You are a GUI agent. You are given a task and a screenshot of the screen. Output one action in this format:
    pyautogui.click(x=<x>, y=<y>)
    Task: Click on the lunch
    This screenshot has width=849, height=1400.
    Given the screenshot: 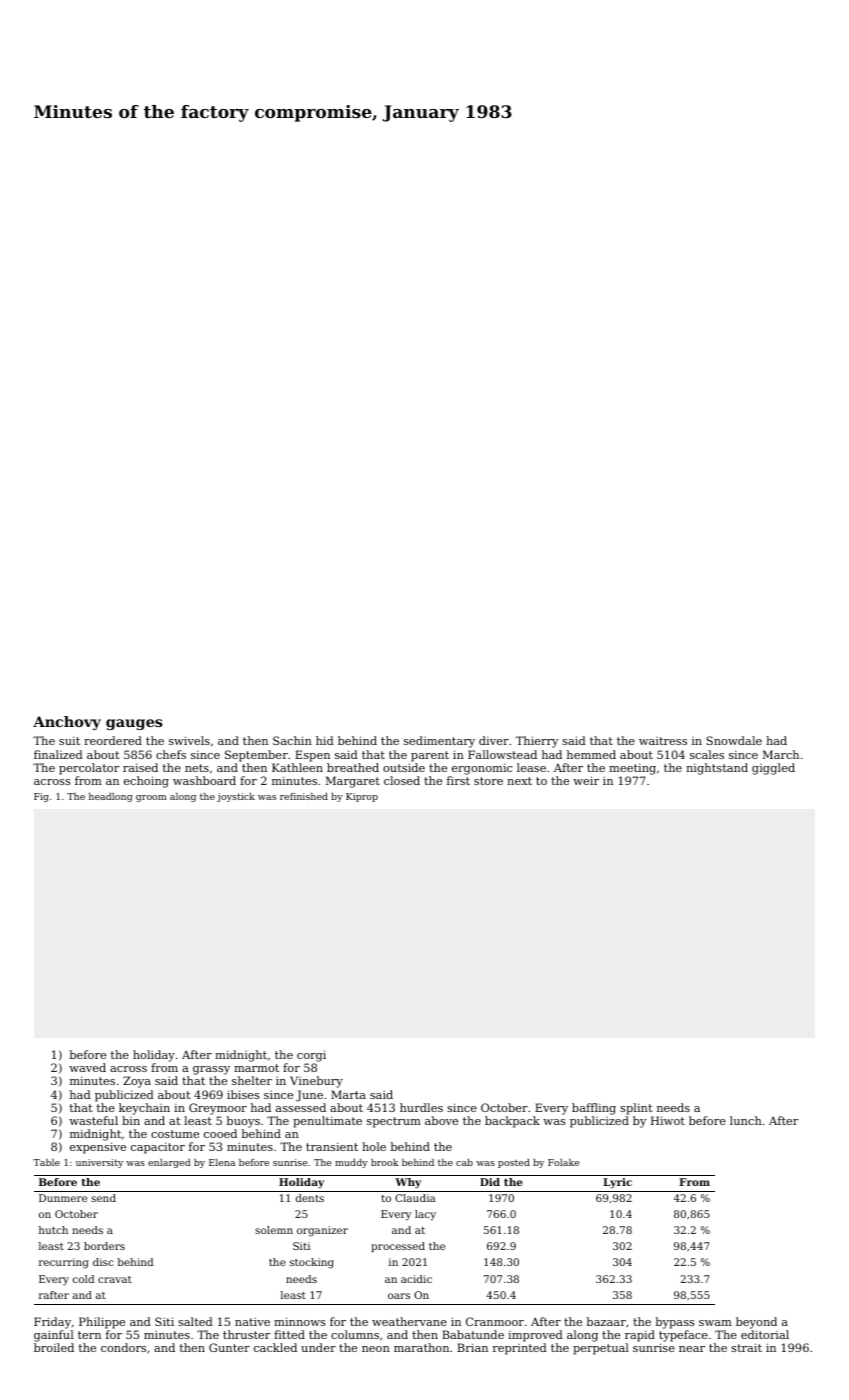 What is the action you would take?
    pyautogui.click(x=746, y=1120)
